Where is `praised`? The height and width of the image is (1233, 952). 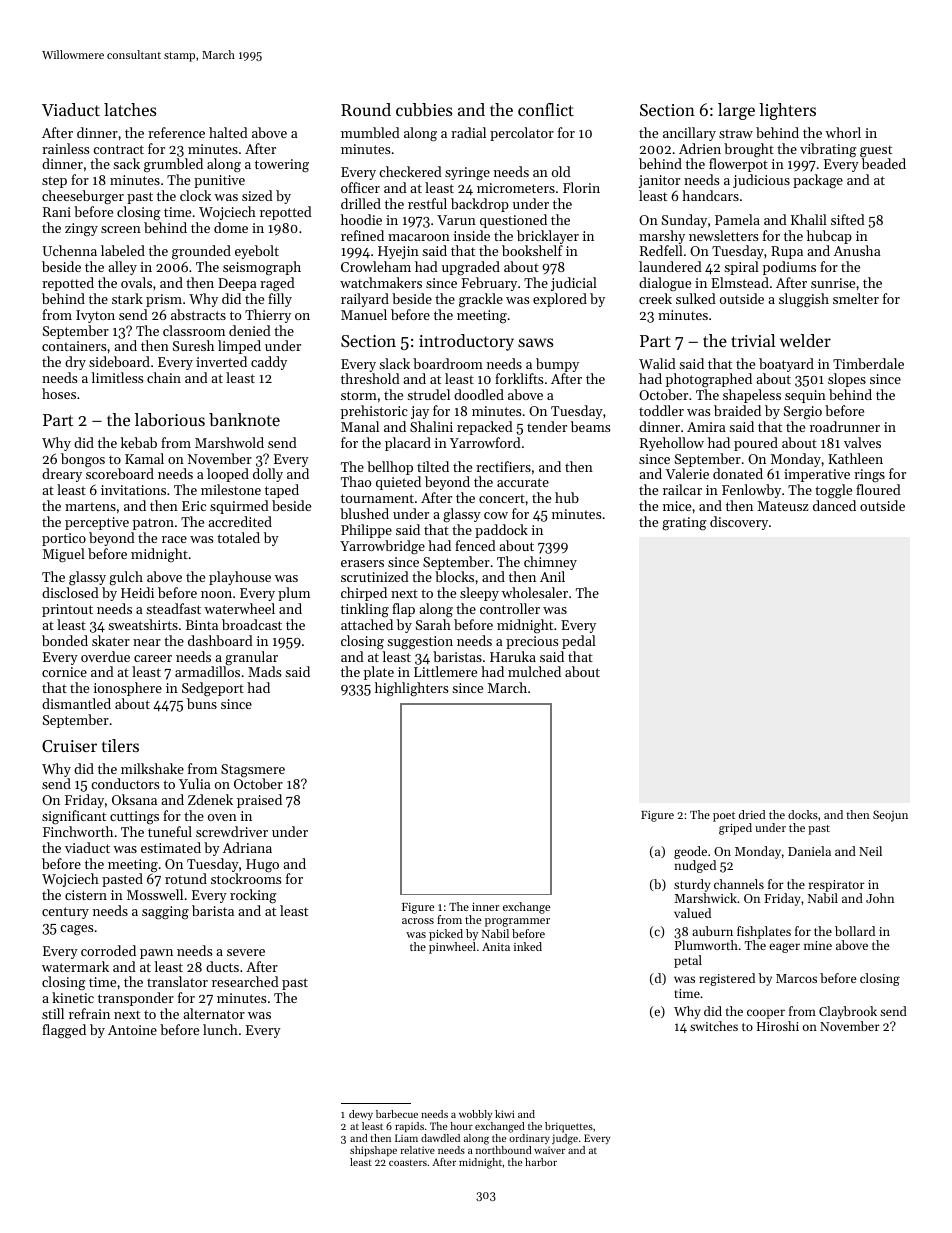 praised is located at coordinates (259, 801).
